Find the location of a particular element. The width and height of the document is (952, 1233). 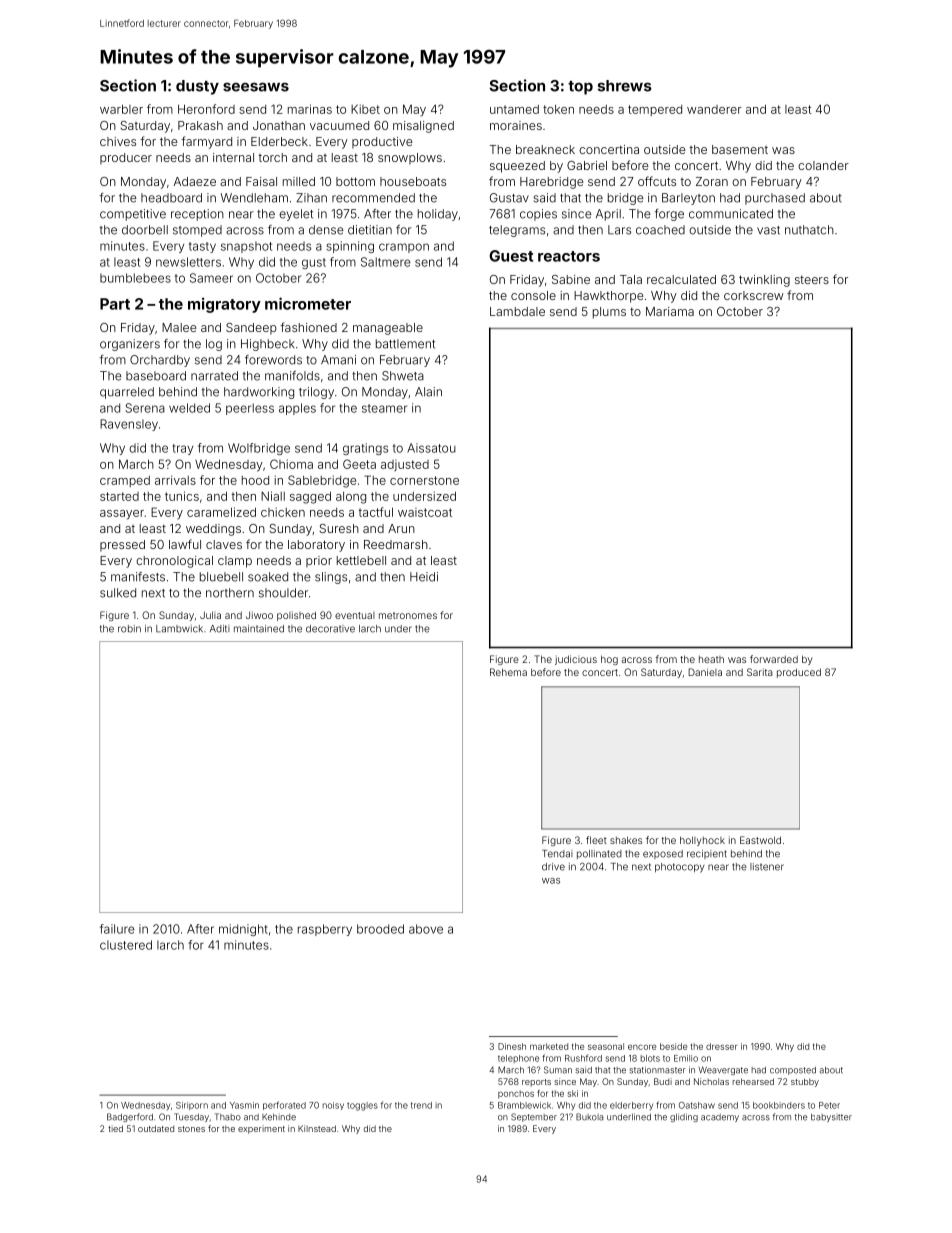

wanderer is located at coordinates (714, 109).
